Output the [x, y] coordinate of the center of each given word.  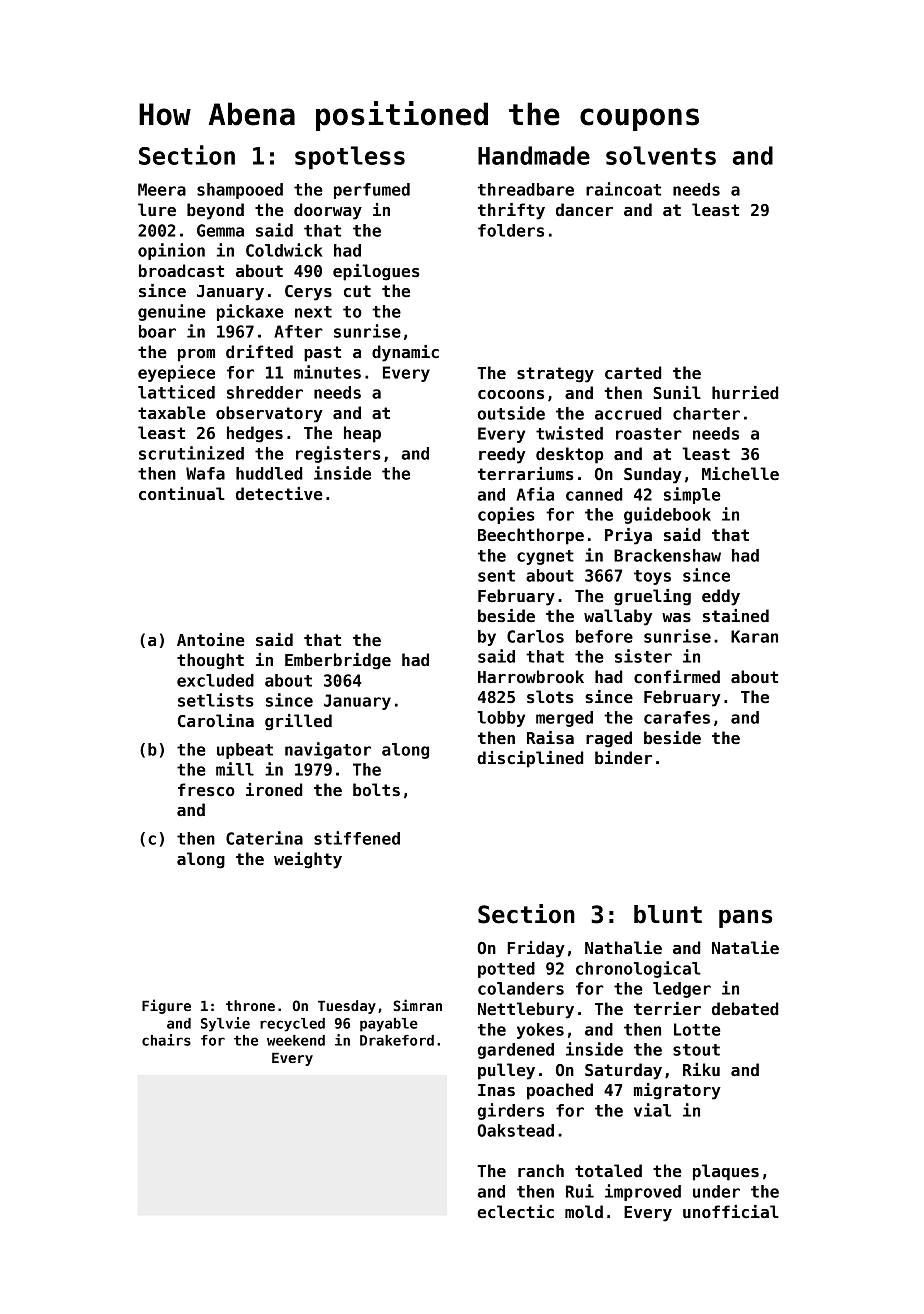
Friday [536, 949]
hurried [745, 393]
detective [279, 494]
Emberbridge [338, 661]
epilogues [376, 272]
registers [338, 454]
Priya [628, 536]
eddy [721, 597]
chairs [166, 1040]
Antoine [211, 640]
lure [157, 209]
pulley [506, 1071]
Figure [166, 1006]
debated [745, 1009]
